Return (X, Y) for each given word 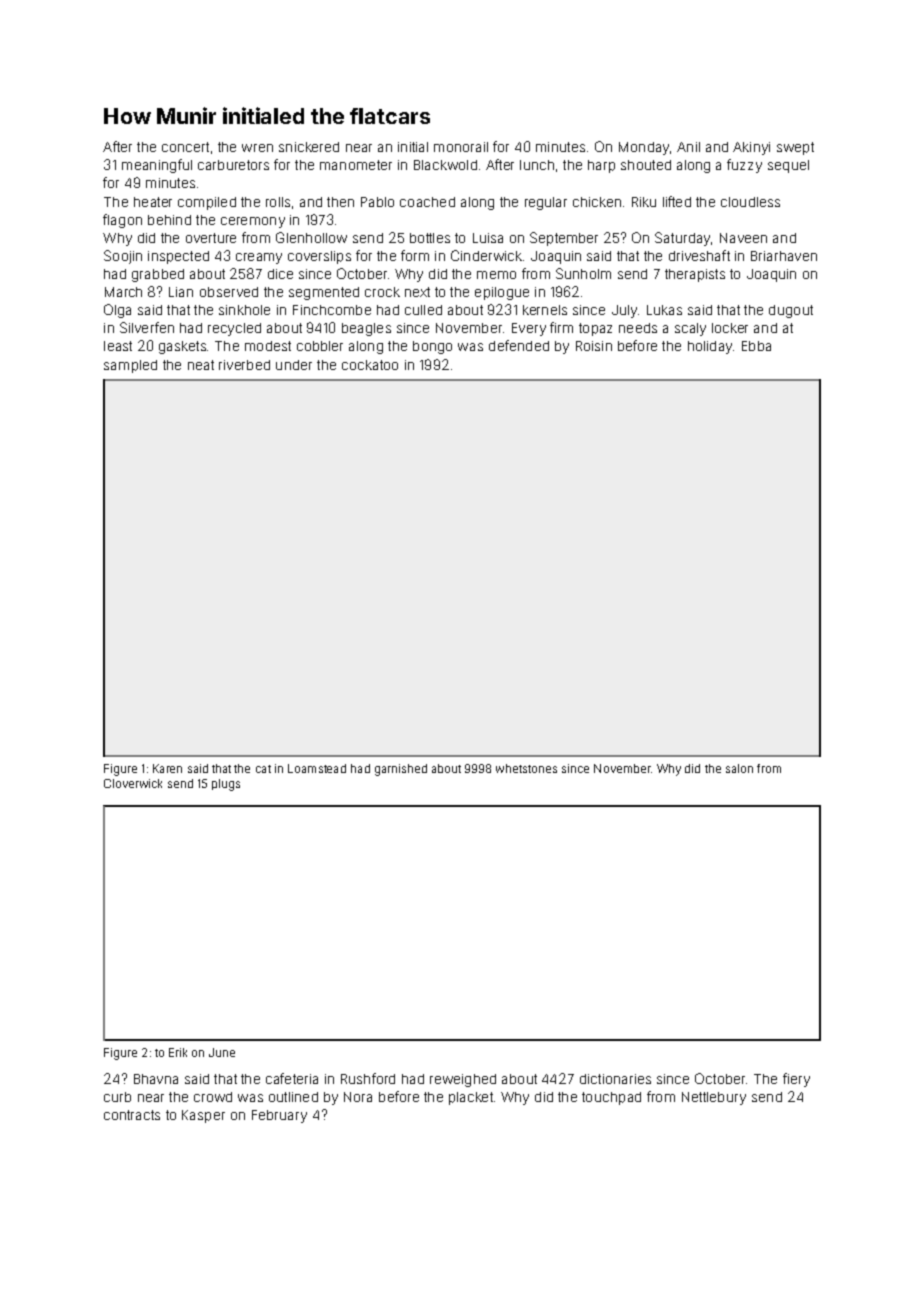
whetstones (526, 768)
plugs (226, 785)
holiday (710, 347)
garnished (401, 770)
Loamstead (317, 768)
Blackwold (445, 165)
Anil (688, 147)
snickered (309, 147)
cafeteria (292, 1078)
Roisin (594, 346)
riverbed (244, 365)
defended (519, 345)
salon (739, 768)
